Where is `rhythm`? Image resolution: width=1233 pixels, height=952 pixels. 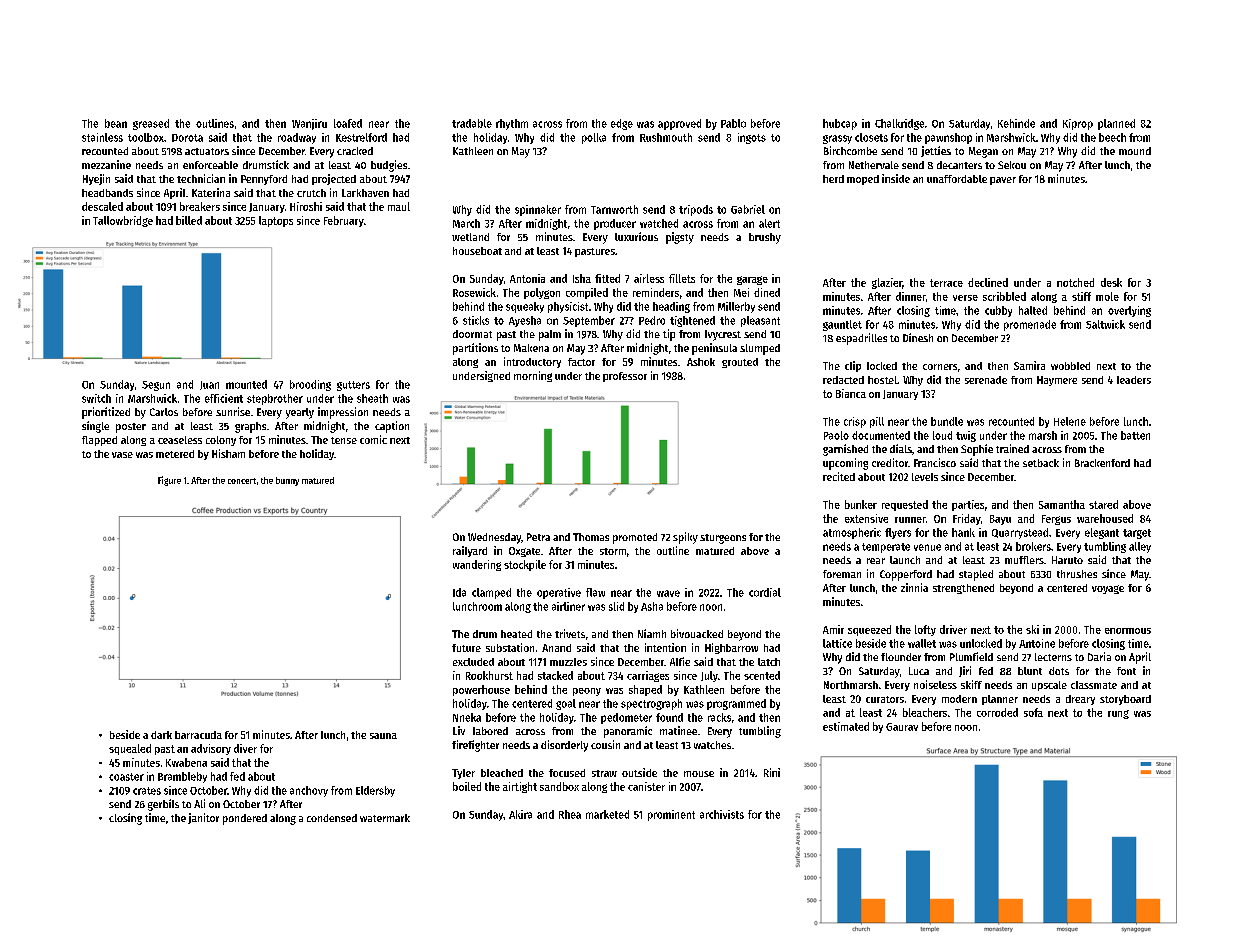
rhythm is located at coordinates (512, 124).
